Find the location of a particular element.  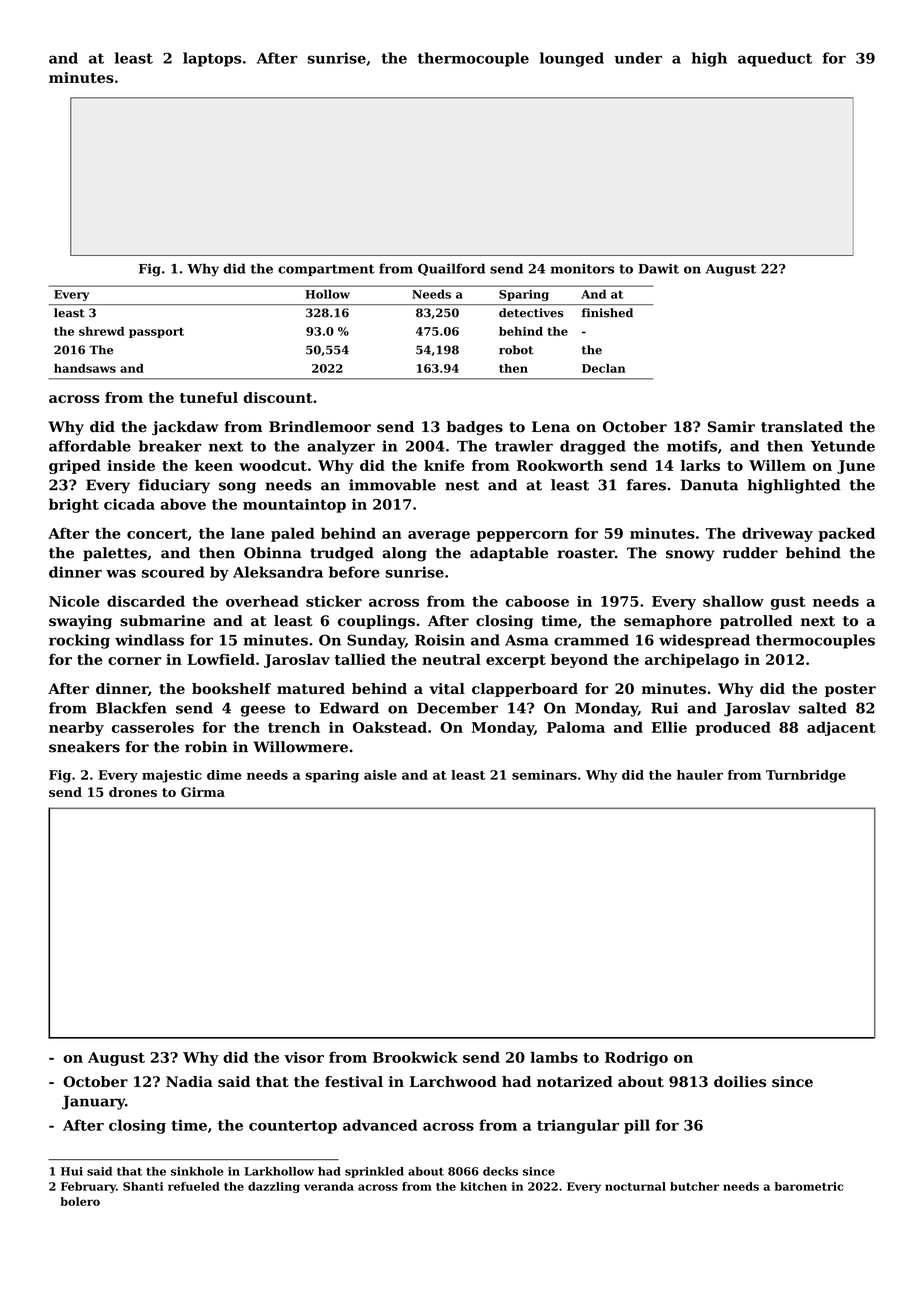

bright is located at coordinates (74, 505).
